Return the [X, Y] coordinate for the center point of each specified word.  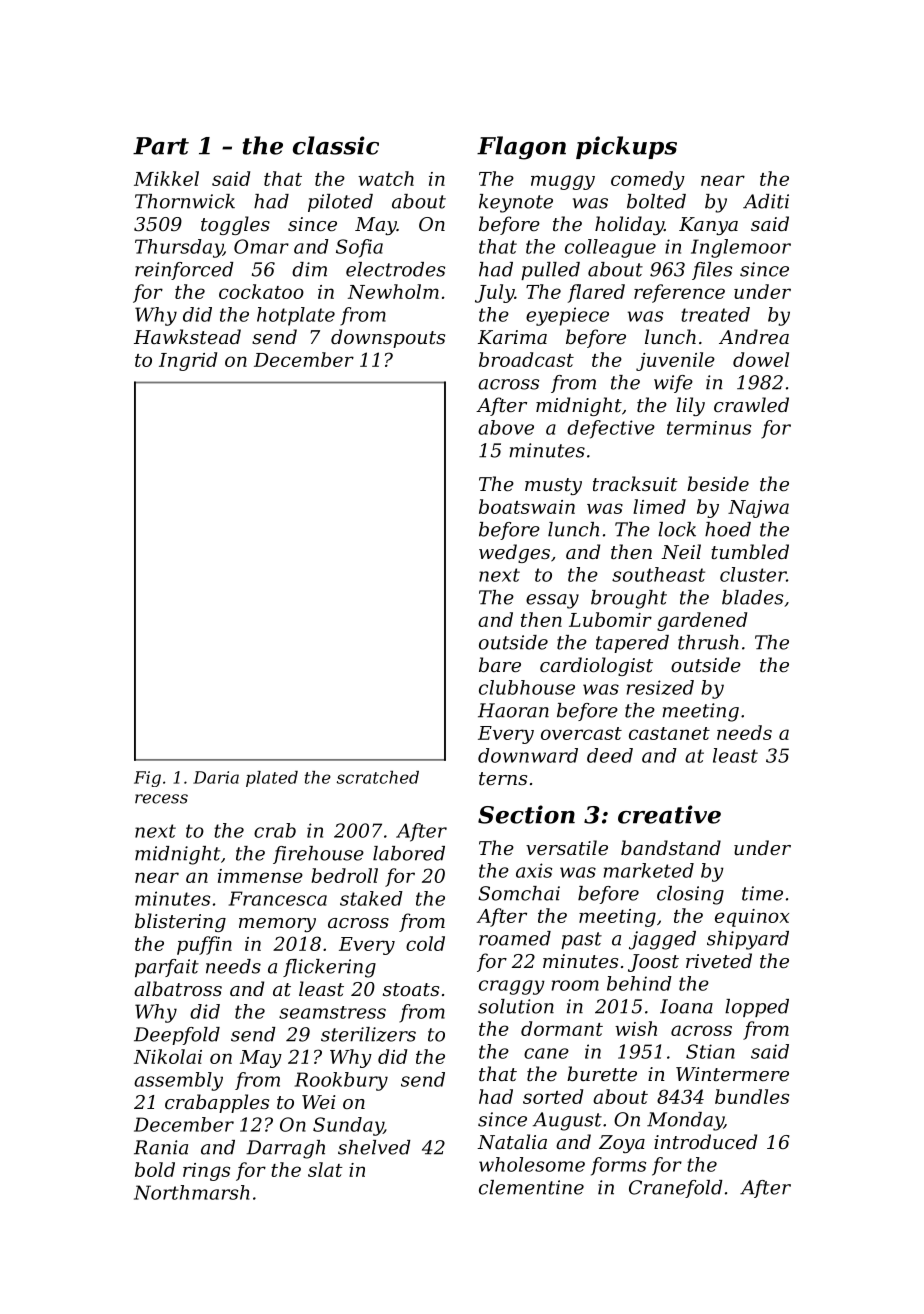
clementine [531, 1187]
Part [161, 146]
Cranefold [676, 1189]
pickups [626, 147]
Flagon [521, 148]
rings [206, 1172]
